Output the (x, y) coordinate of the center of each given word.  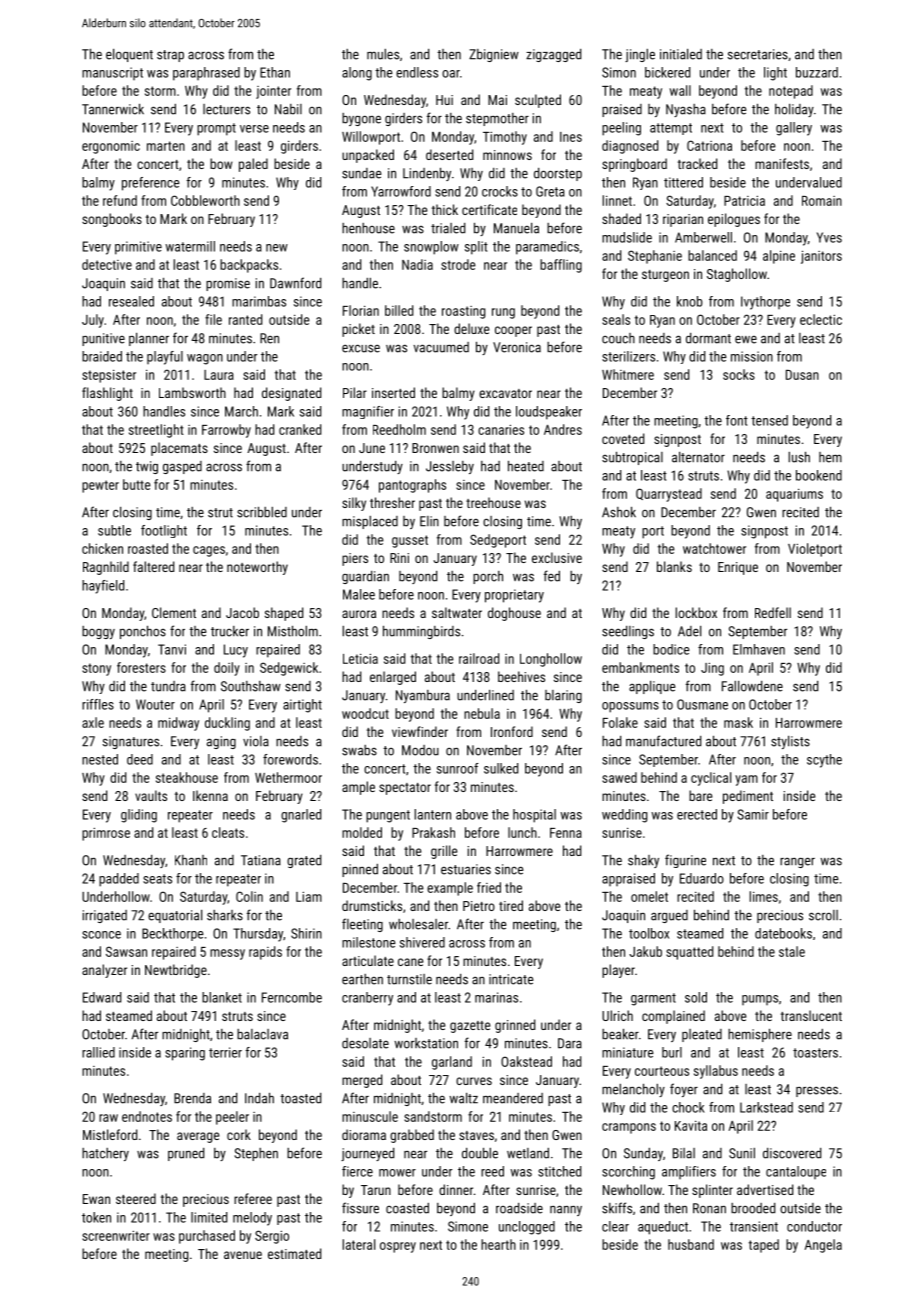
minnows (507, 155)
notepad (791, 92)
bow (221, 163)
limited (209, 1217)
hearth (498, 1244)
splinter (712, 1191)
